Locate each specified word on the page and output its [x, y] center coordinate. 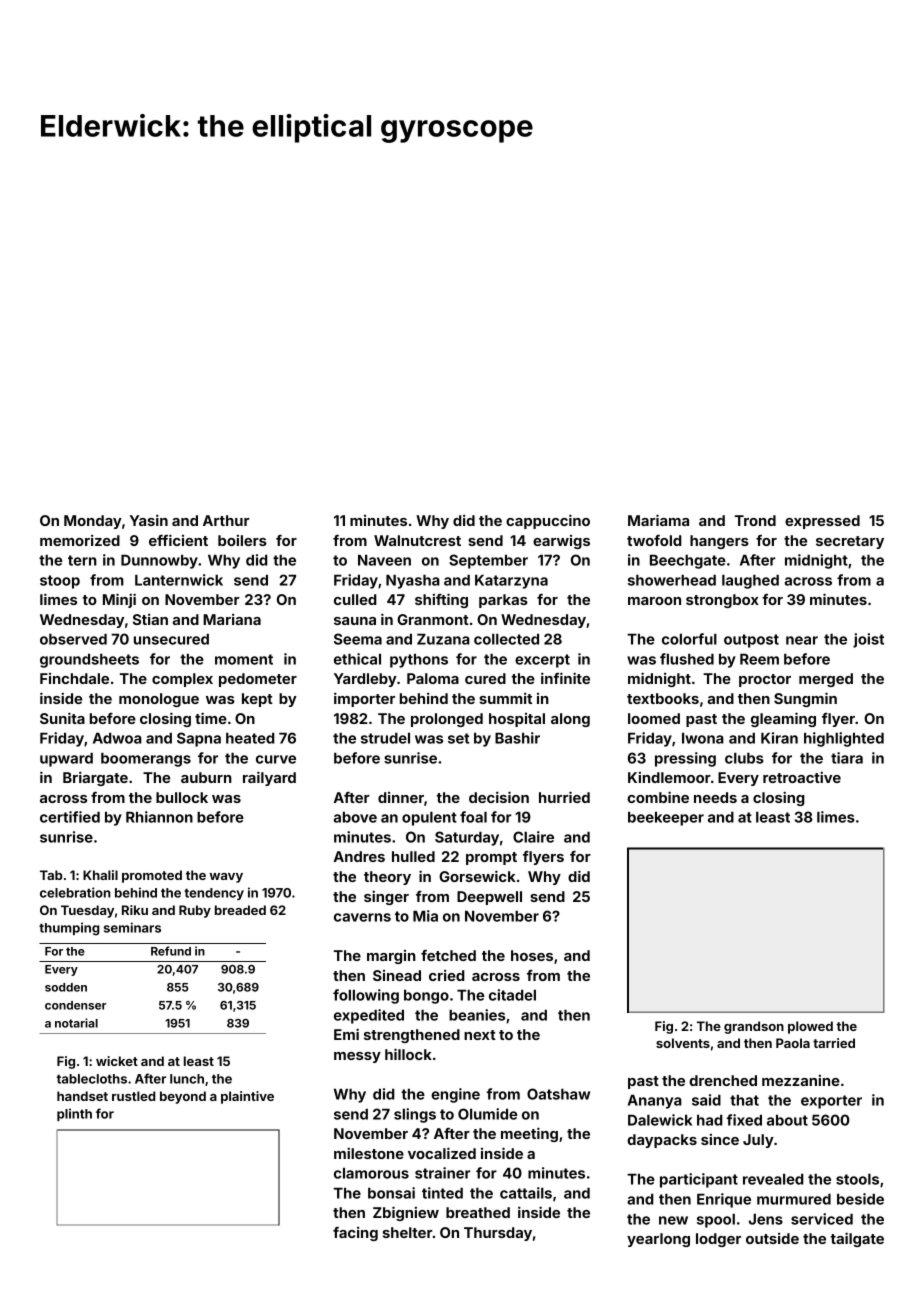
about [787, 1120]
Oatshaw [558, 1094]
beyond [183, 1097]
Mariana [232, 619]
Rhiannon [159, 817]
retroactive [802, 777]
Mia [425, 916]
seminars [132, 927]
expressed [822, 522]
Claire [533, 837]
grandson [754, 1027]
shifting [441, 600]
